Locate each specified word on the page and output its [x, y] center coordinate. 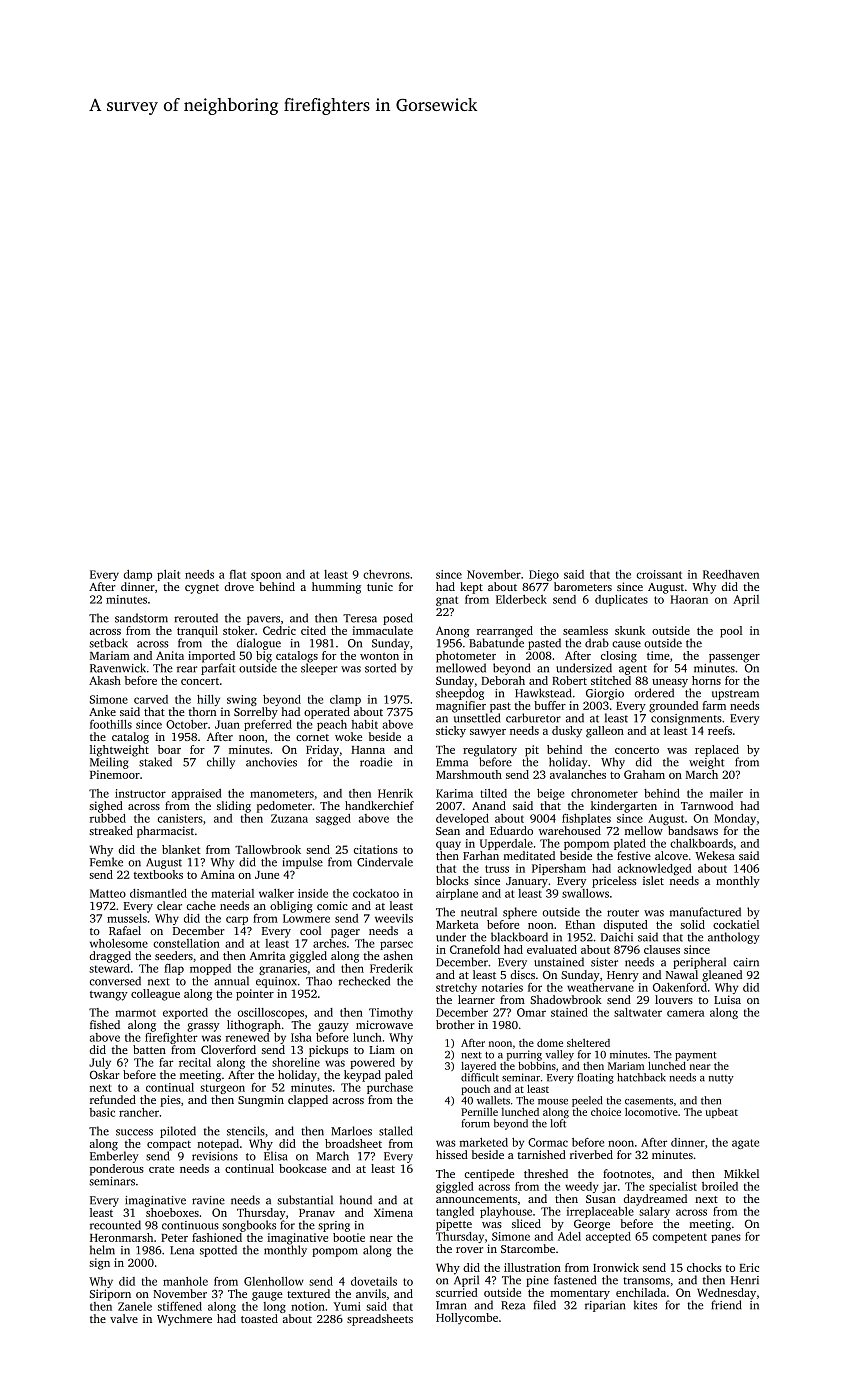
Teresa [360, 618]
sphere [520, 913]
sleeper [319, 669]
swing [242, 700]
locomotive [651, 1112]
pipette [454, 1225]
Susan [601, 1199]
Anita [170, 655]
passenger [734, 658]
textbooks [158, 874]
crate [161, 1169]
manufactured [705, 912]
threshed [546, 1173]
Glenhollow [274, 1281]
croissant [659, 574]
